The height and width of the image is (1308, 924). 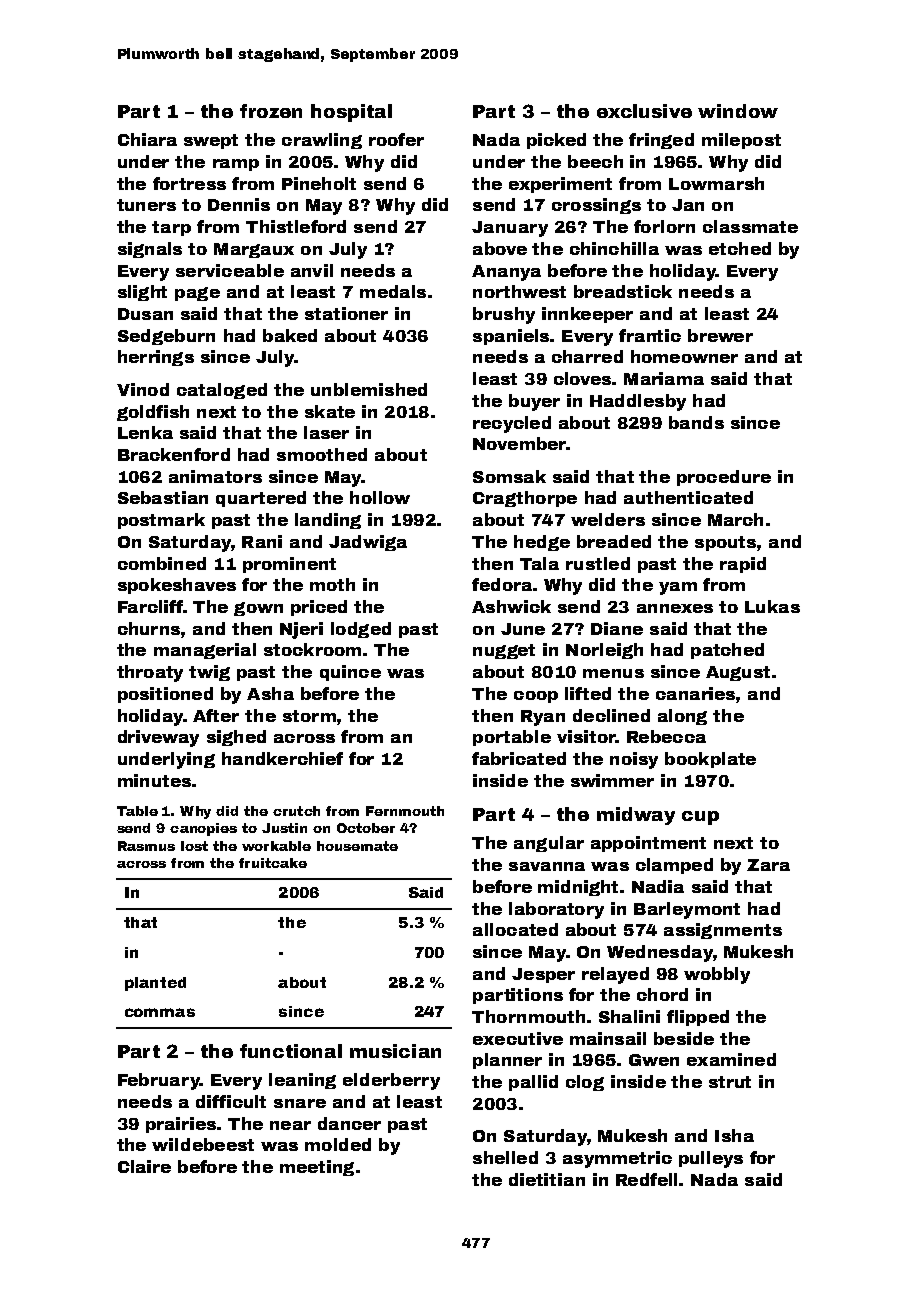 What do you see at coordinates (380, 497) in the image?
I see `hollow` at bounding box center [380, 497].
